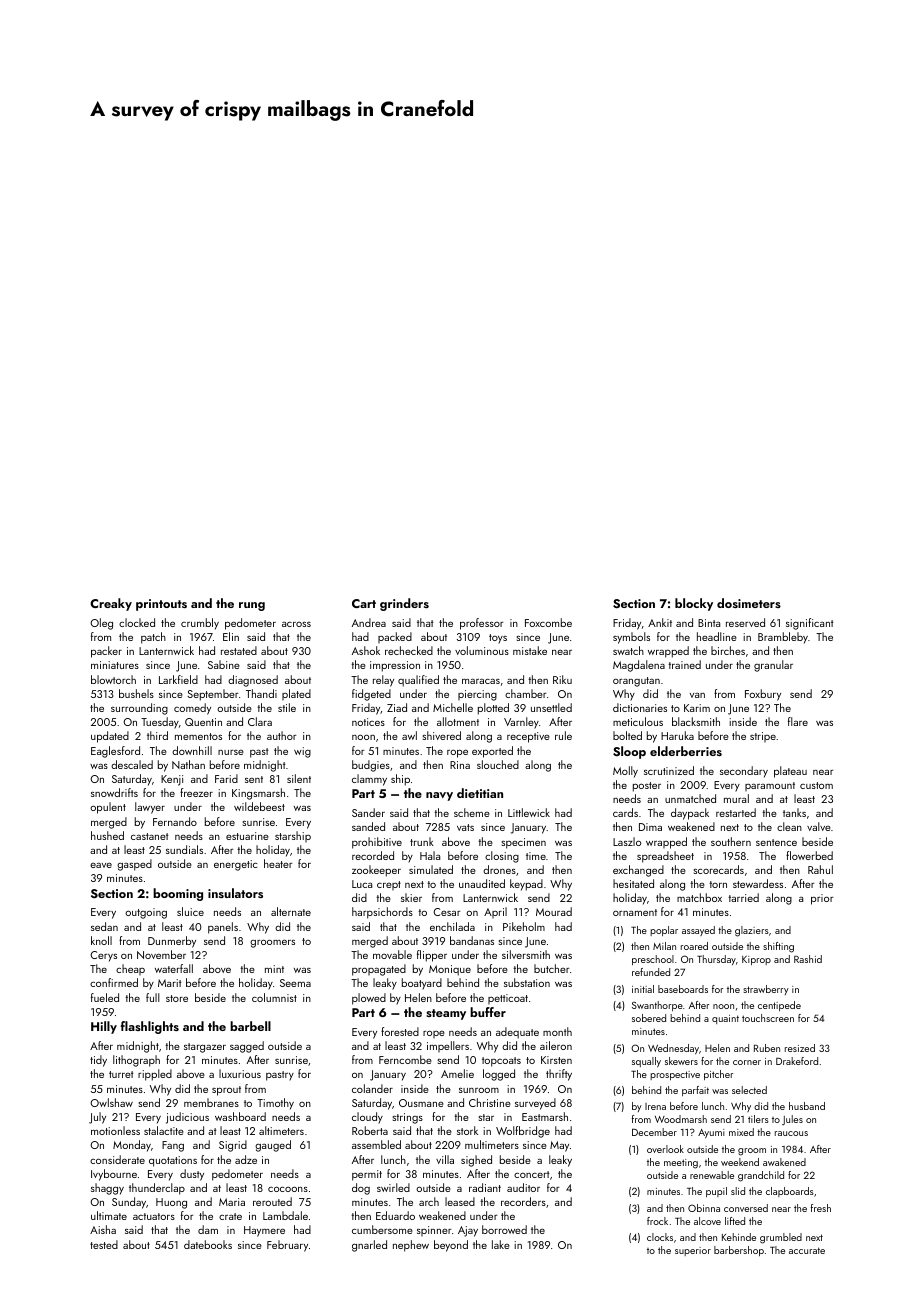 The image size is (924, 1308). Describe the element at coordinates (173, 1161) in the screenshot. I see `quotations` at that location.
